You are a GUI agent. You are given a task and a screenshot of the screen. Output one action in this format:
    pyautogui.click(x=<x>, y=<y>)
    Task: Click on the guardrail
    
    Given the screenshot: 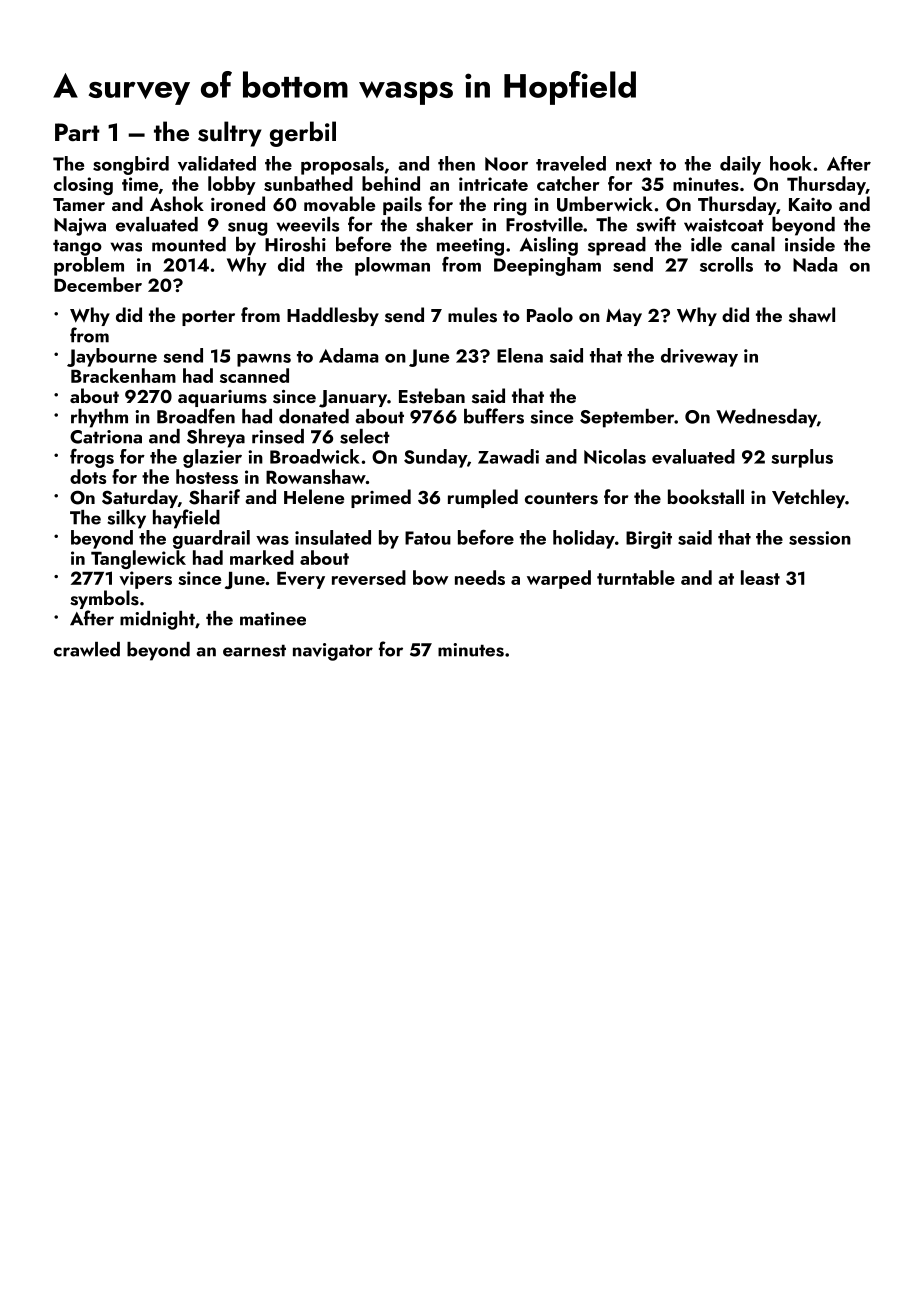 What is the action you would take?
    pyautogui.click(x=211, y=539)
